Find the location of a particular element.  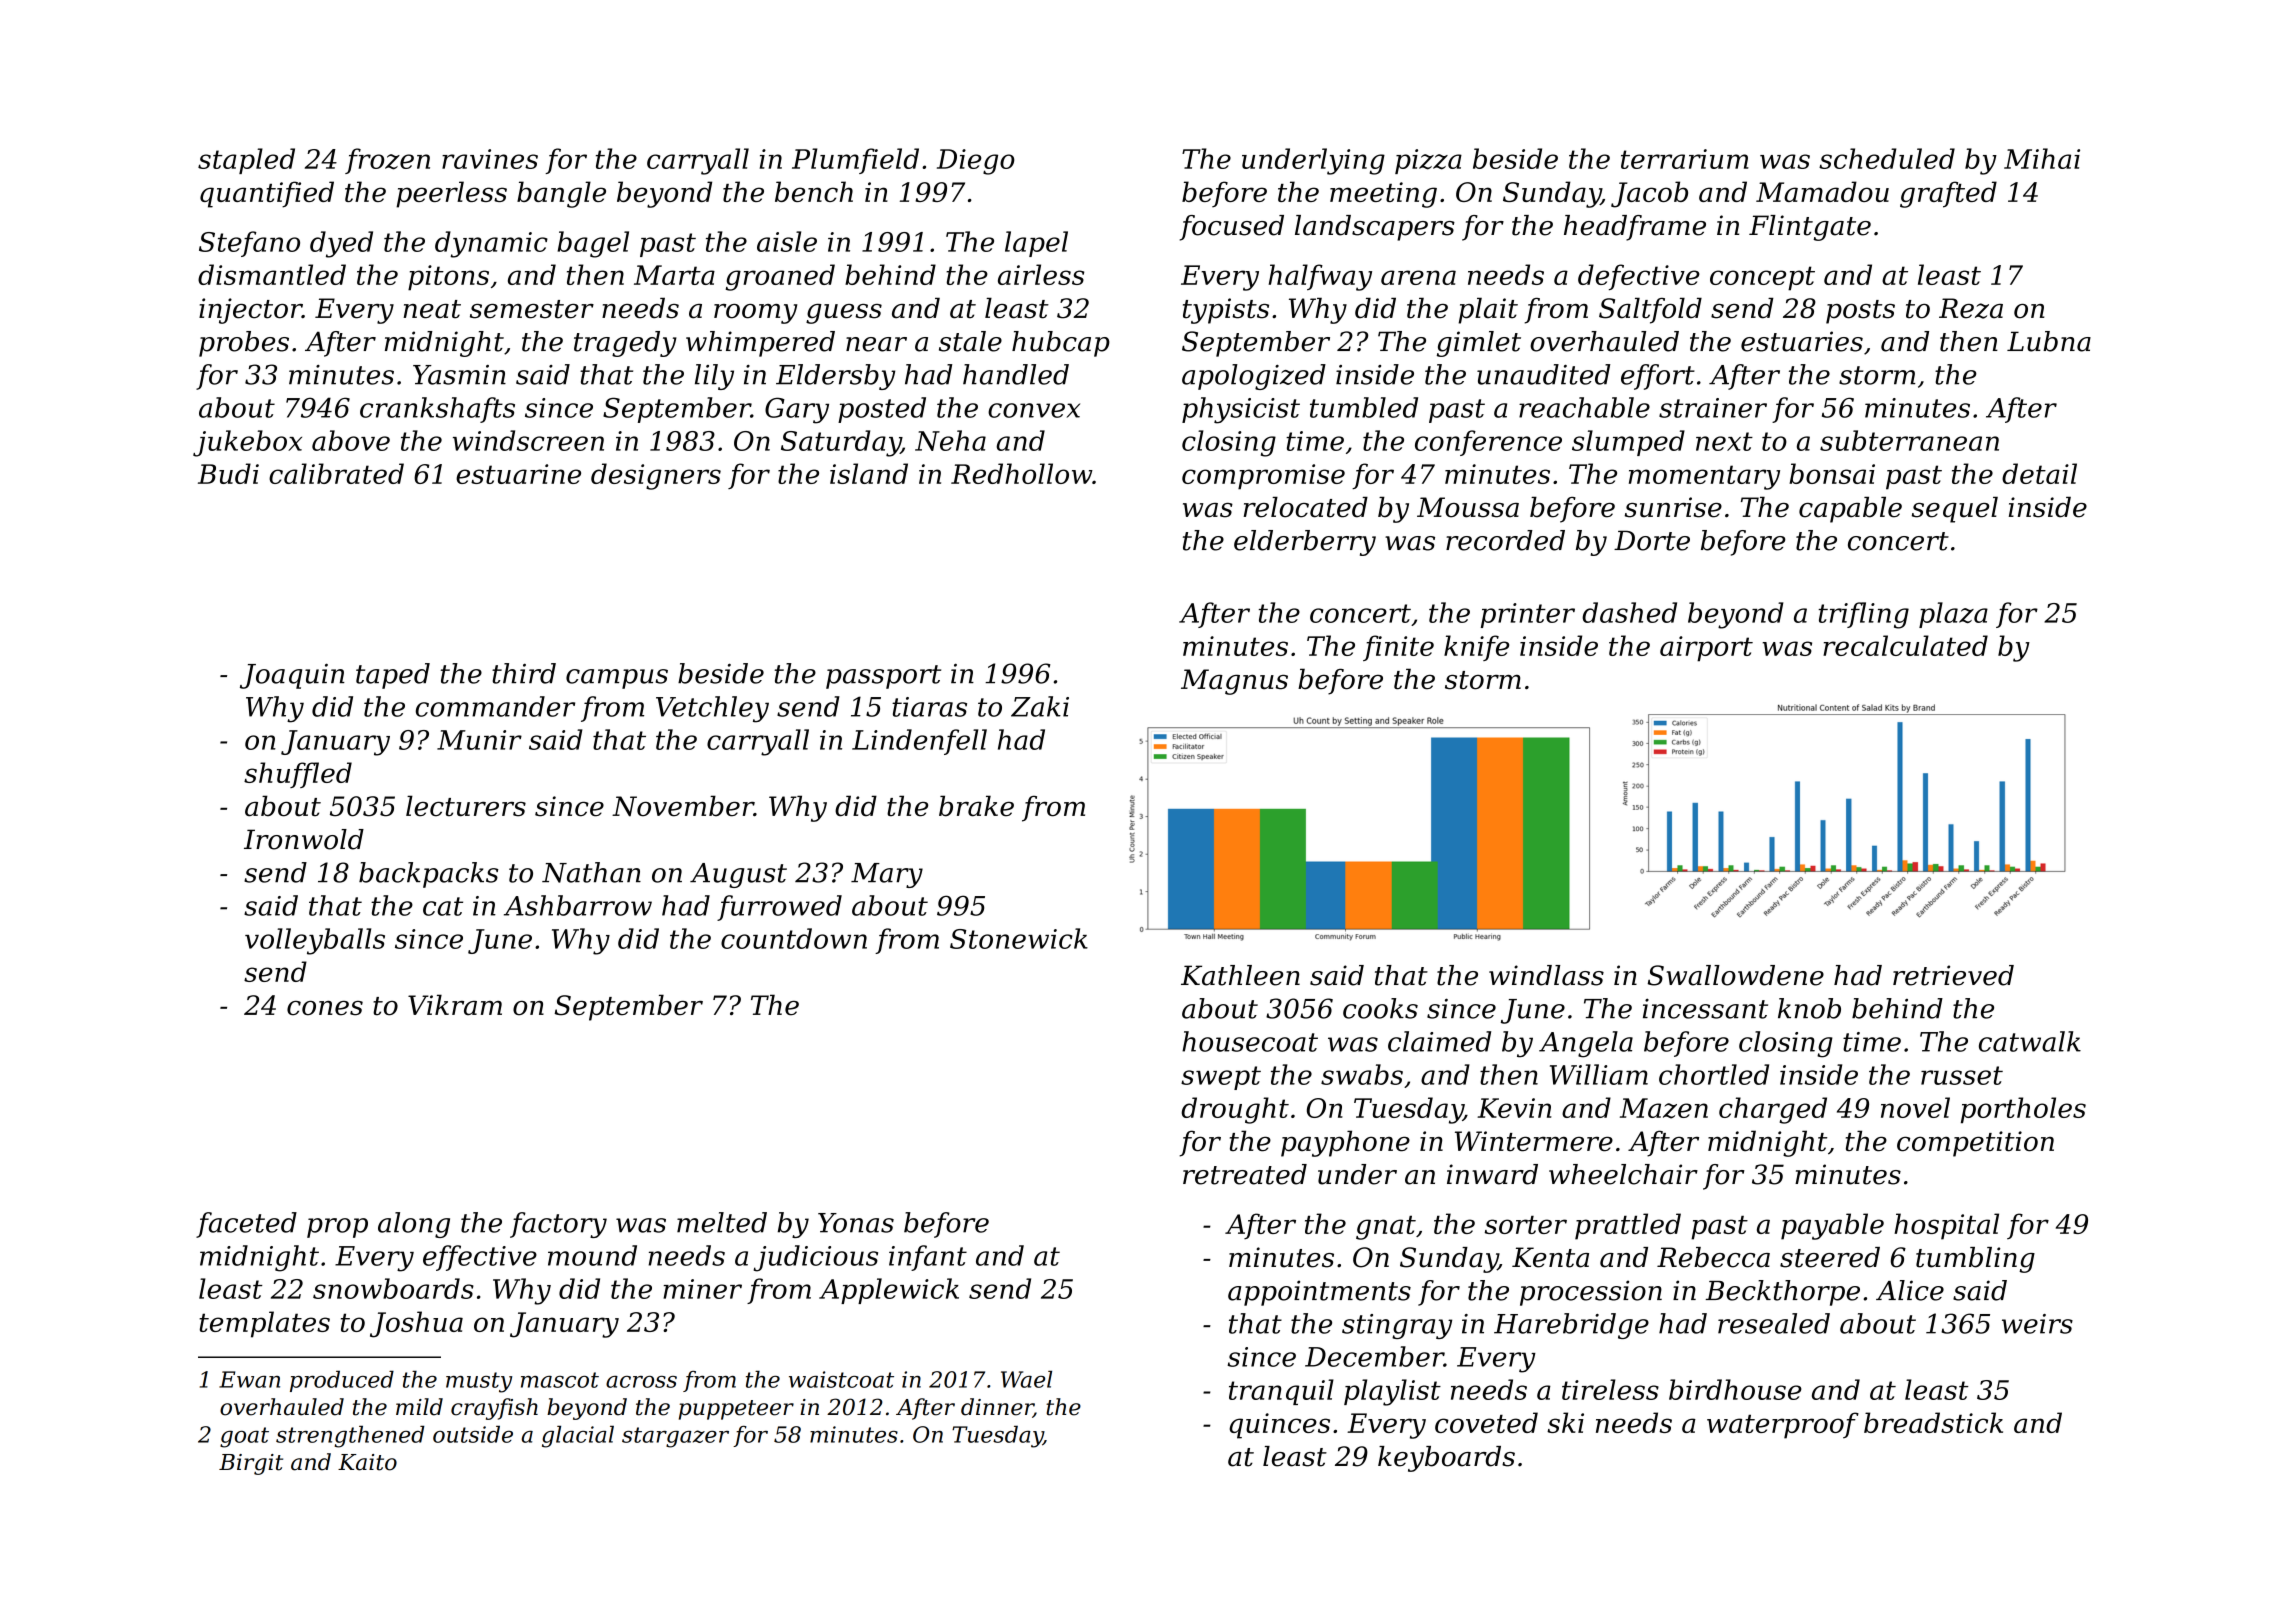

Yonas is located at coordinates (856, 1223).
